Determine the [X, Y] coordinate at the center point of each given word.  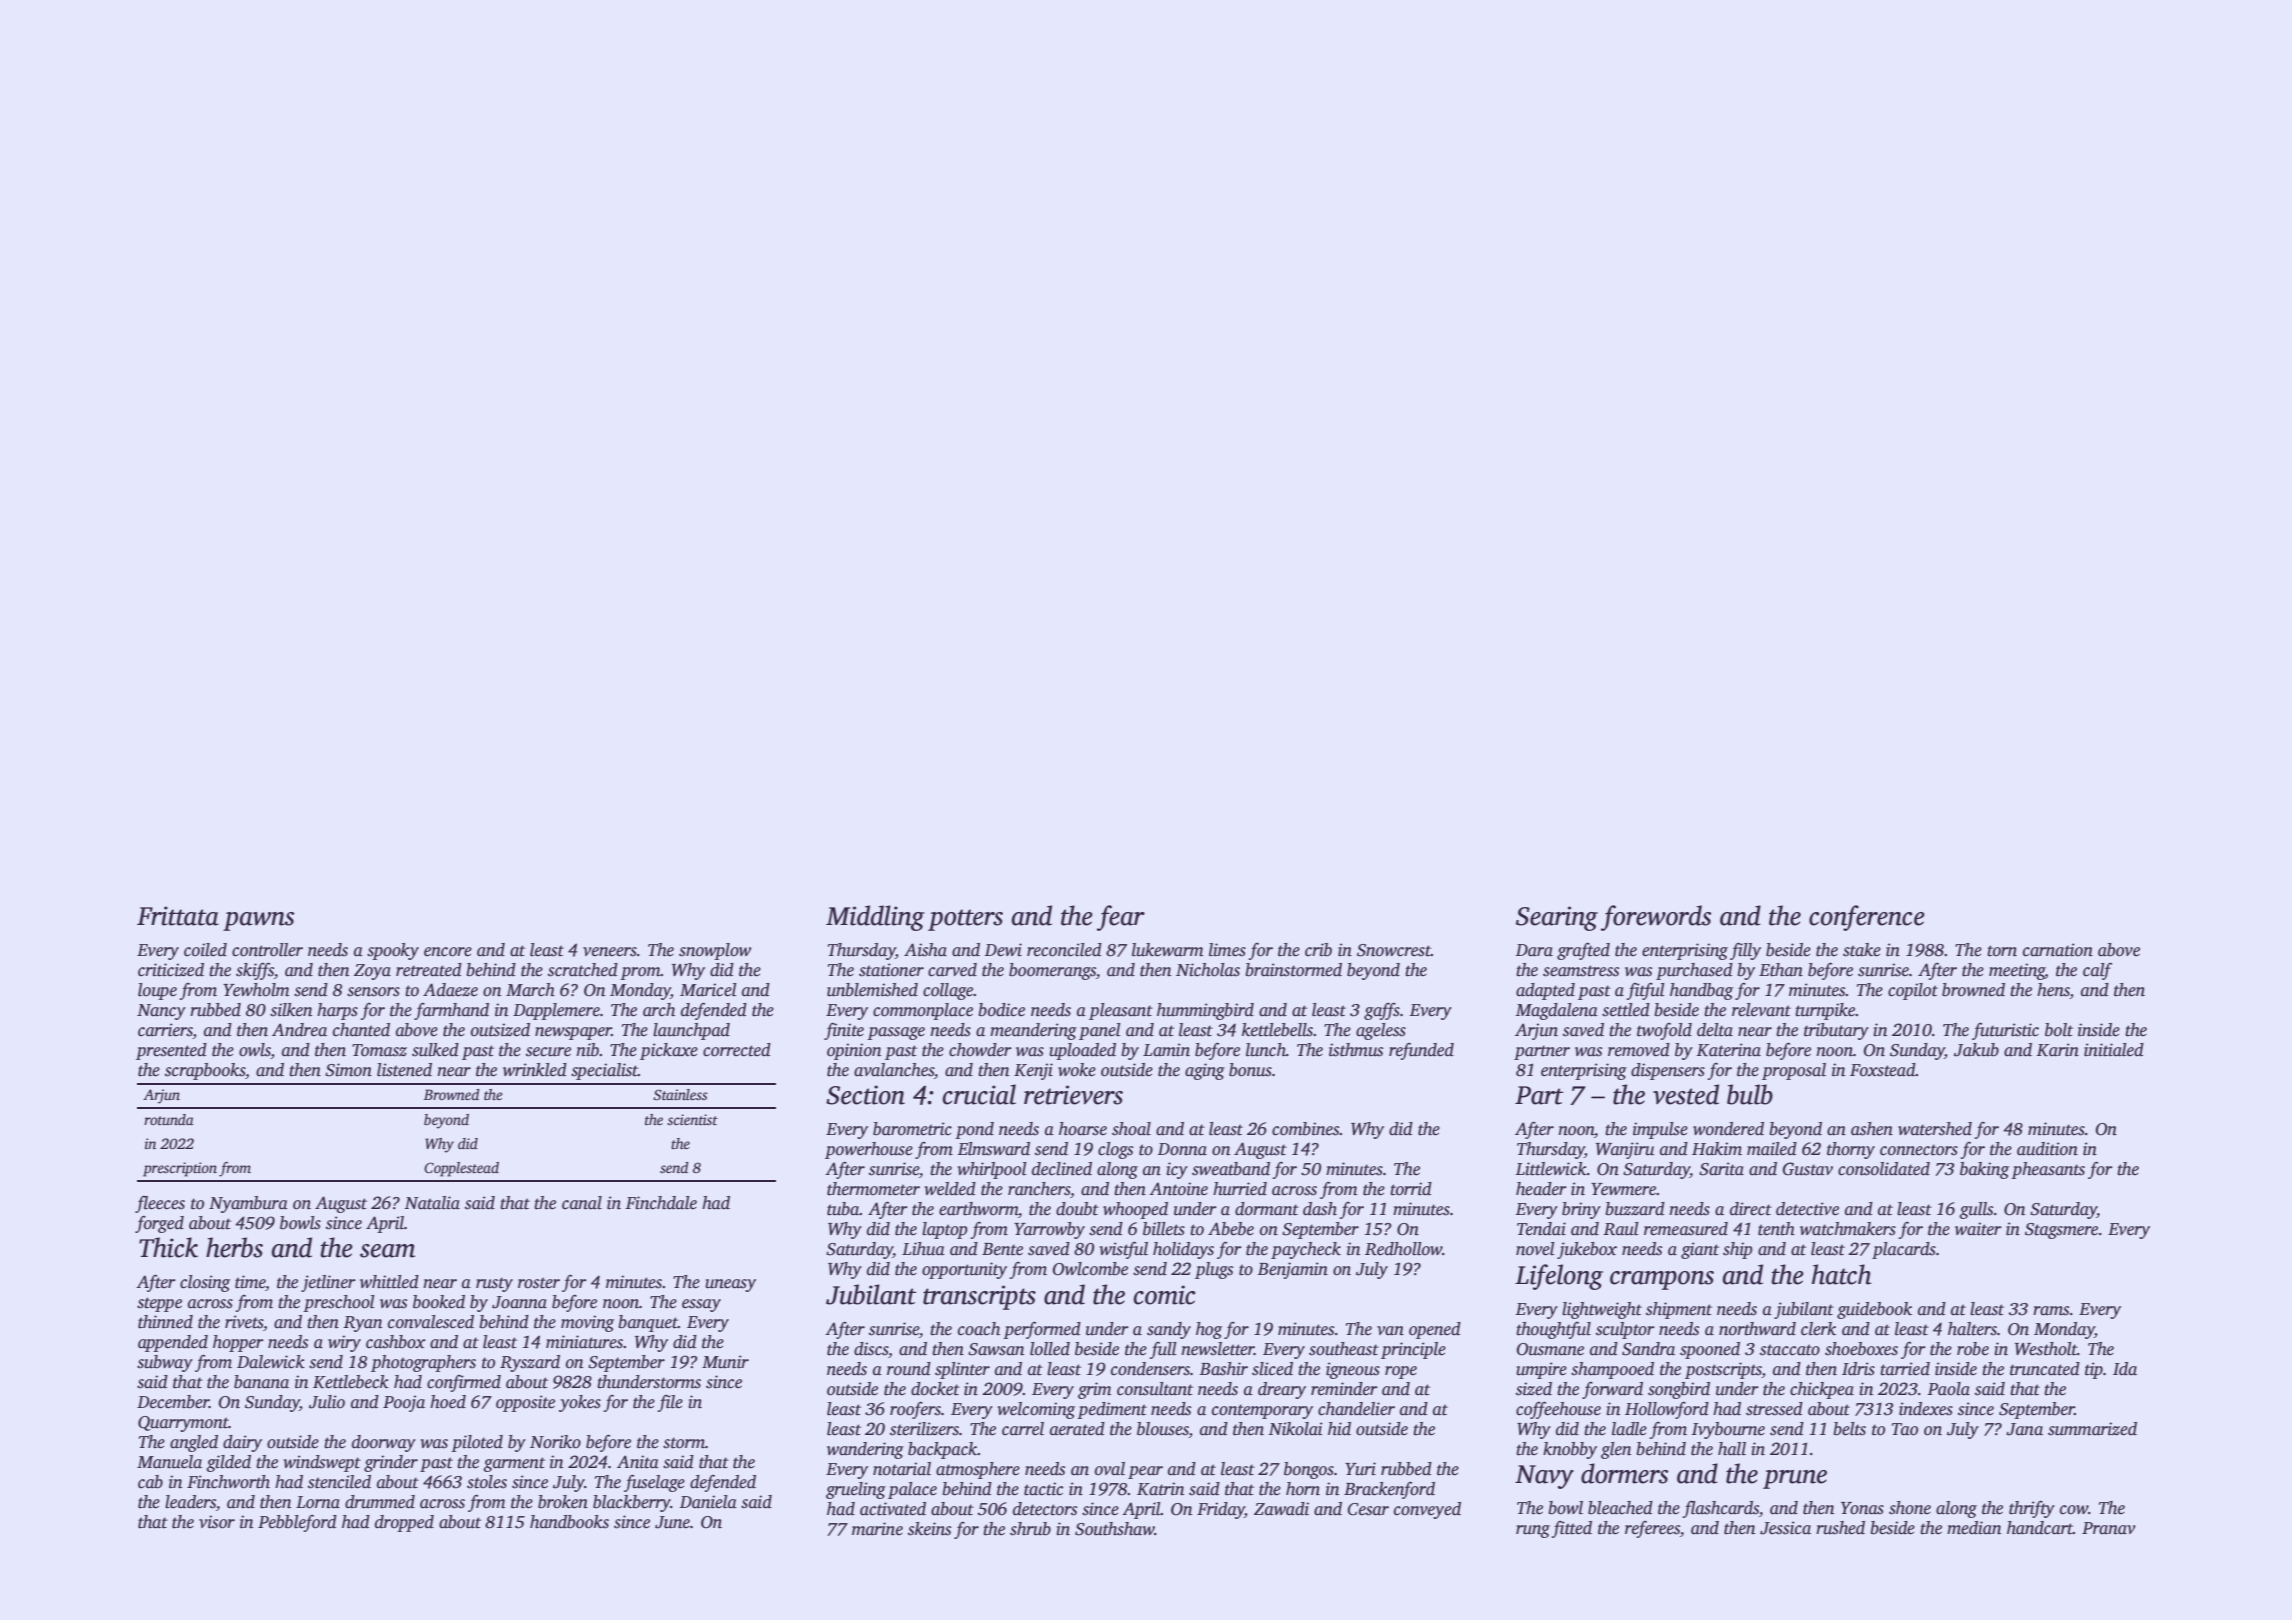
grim [1094, 1390]
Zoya [372, 972]
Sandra [1648, 1349]
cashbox [395, 1342]
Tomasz [379, 1050]
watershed [1935, 1129]
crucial [979, 1094]
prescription [180, 1169]
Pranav [2109, 1528]
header [1541, 1189]
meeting [2017, 971]
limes [1227, 950]
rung [1533, 1531]
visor [217, 1522]
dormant [1267, 1209]
